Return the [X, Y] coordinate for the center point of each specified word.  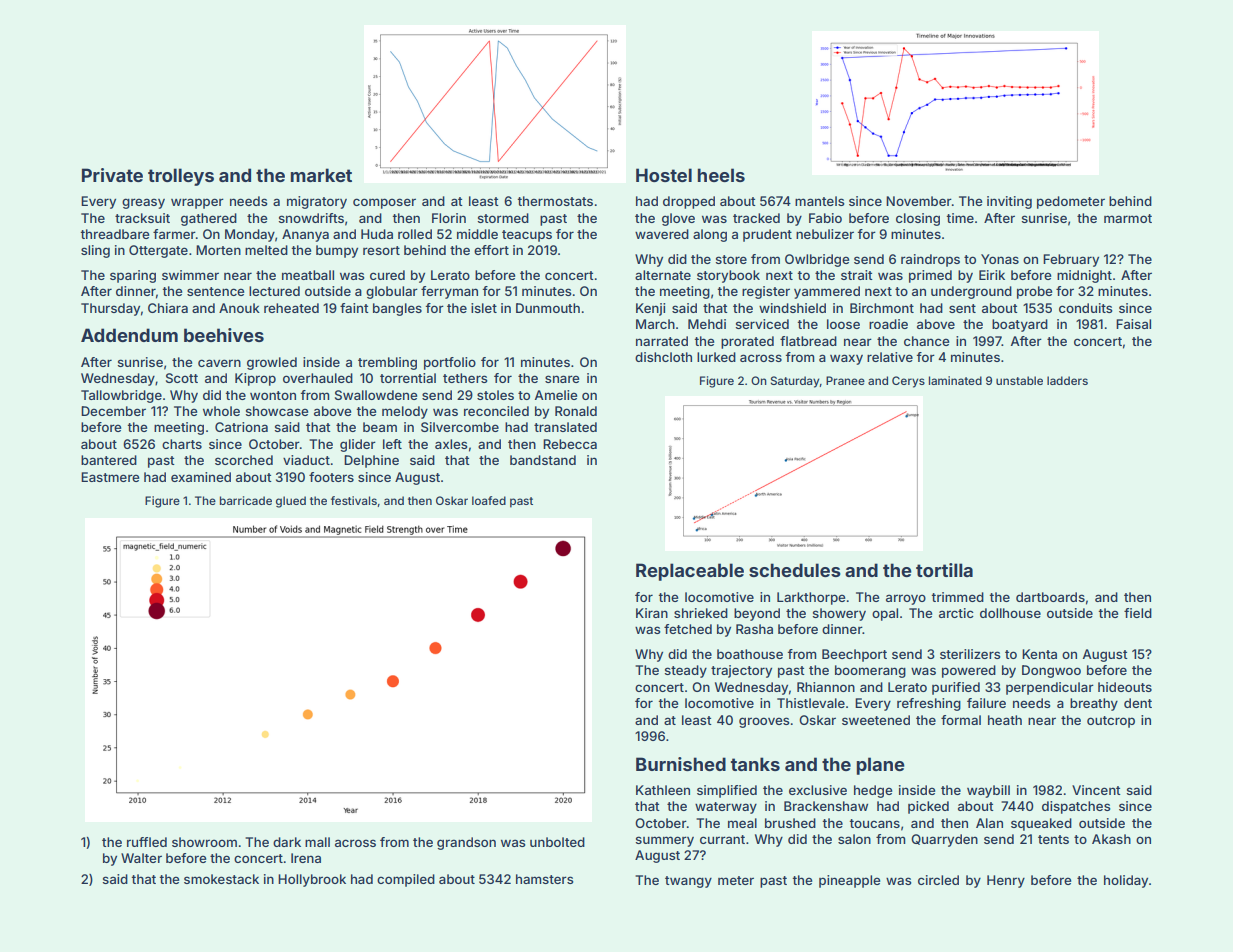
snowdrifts [311, 218]
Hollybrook [312, 880]
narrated [662, 341]
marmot [1128, 218]
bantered [109, 460]
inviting [1009, 202]
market [321, 175]
